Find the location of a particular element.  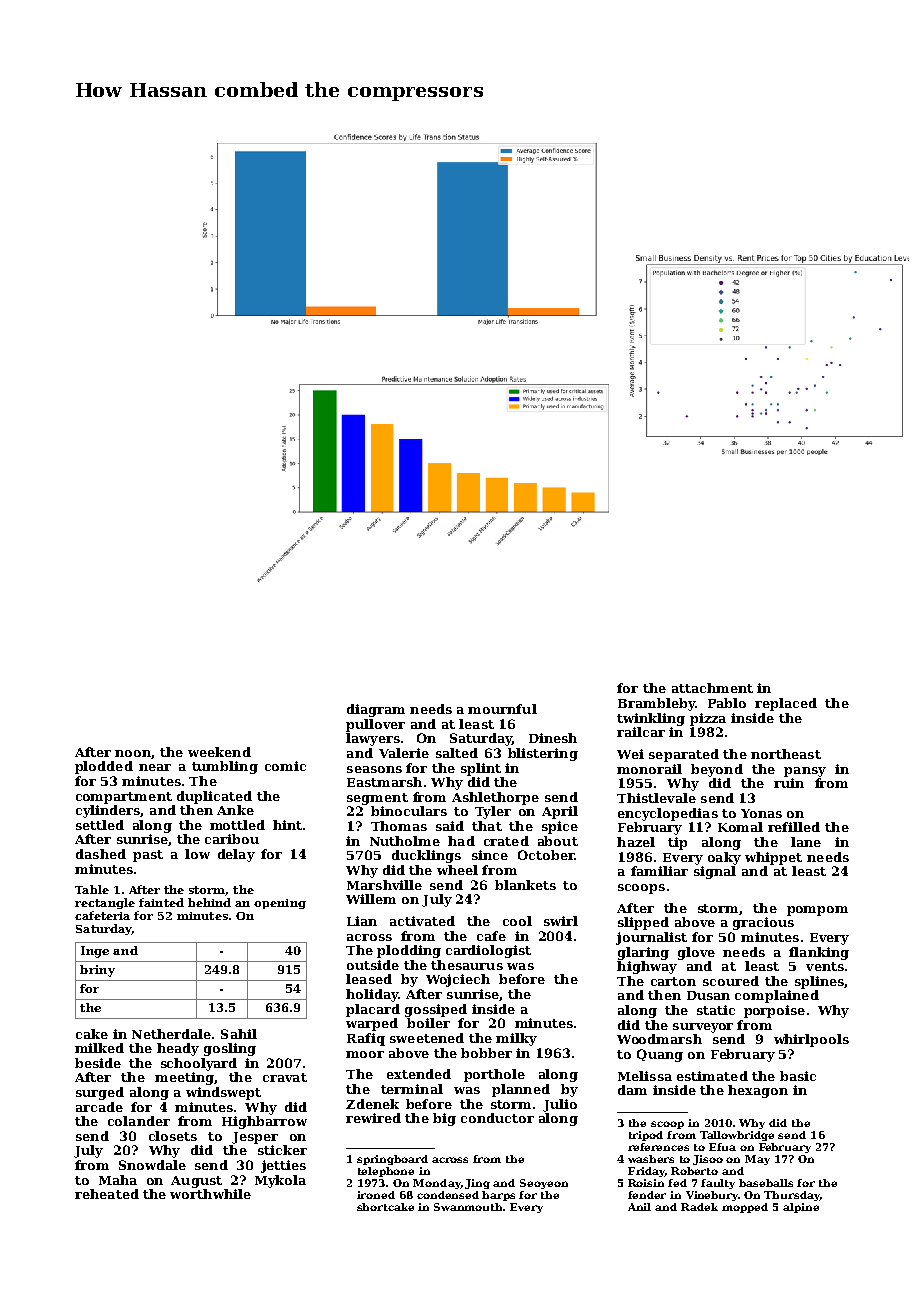

Mykola is located at coordinates (280, 1181).
